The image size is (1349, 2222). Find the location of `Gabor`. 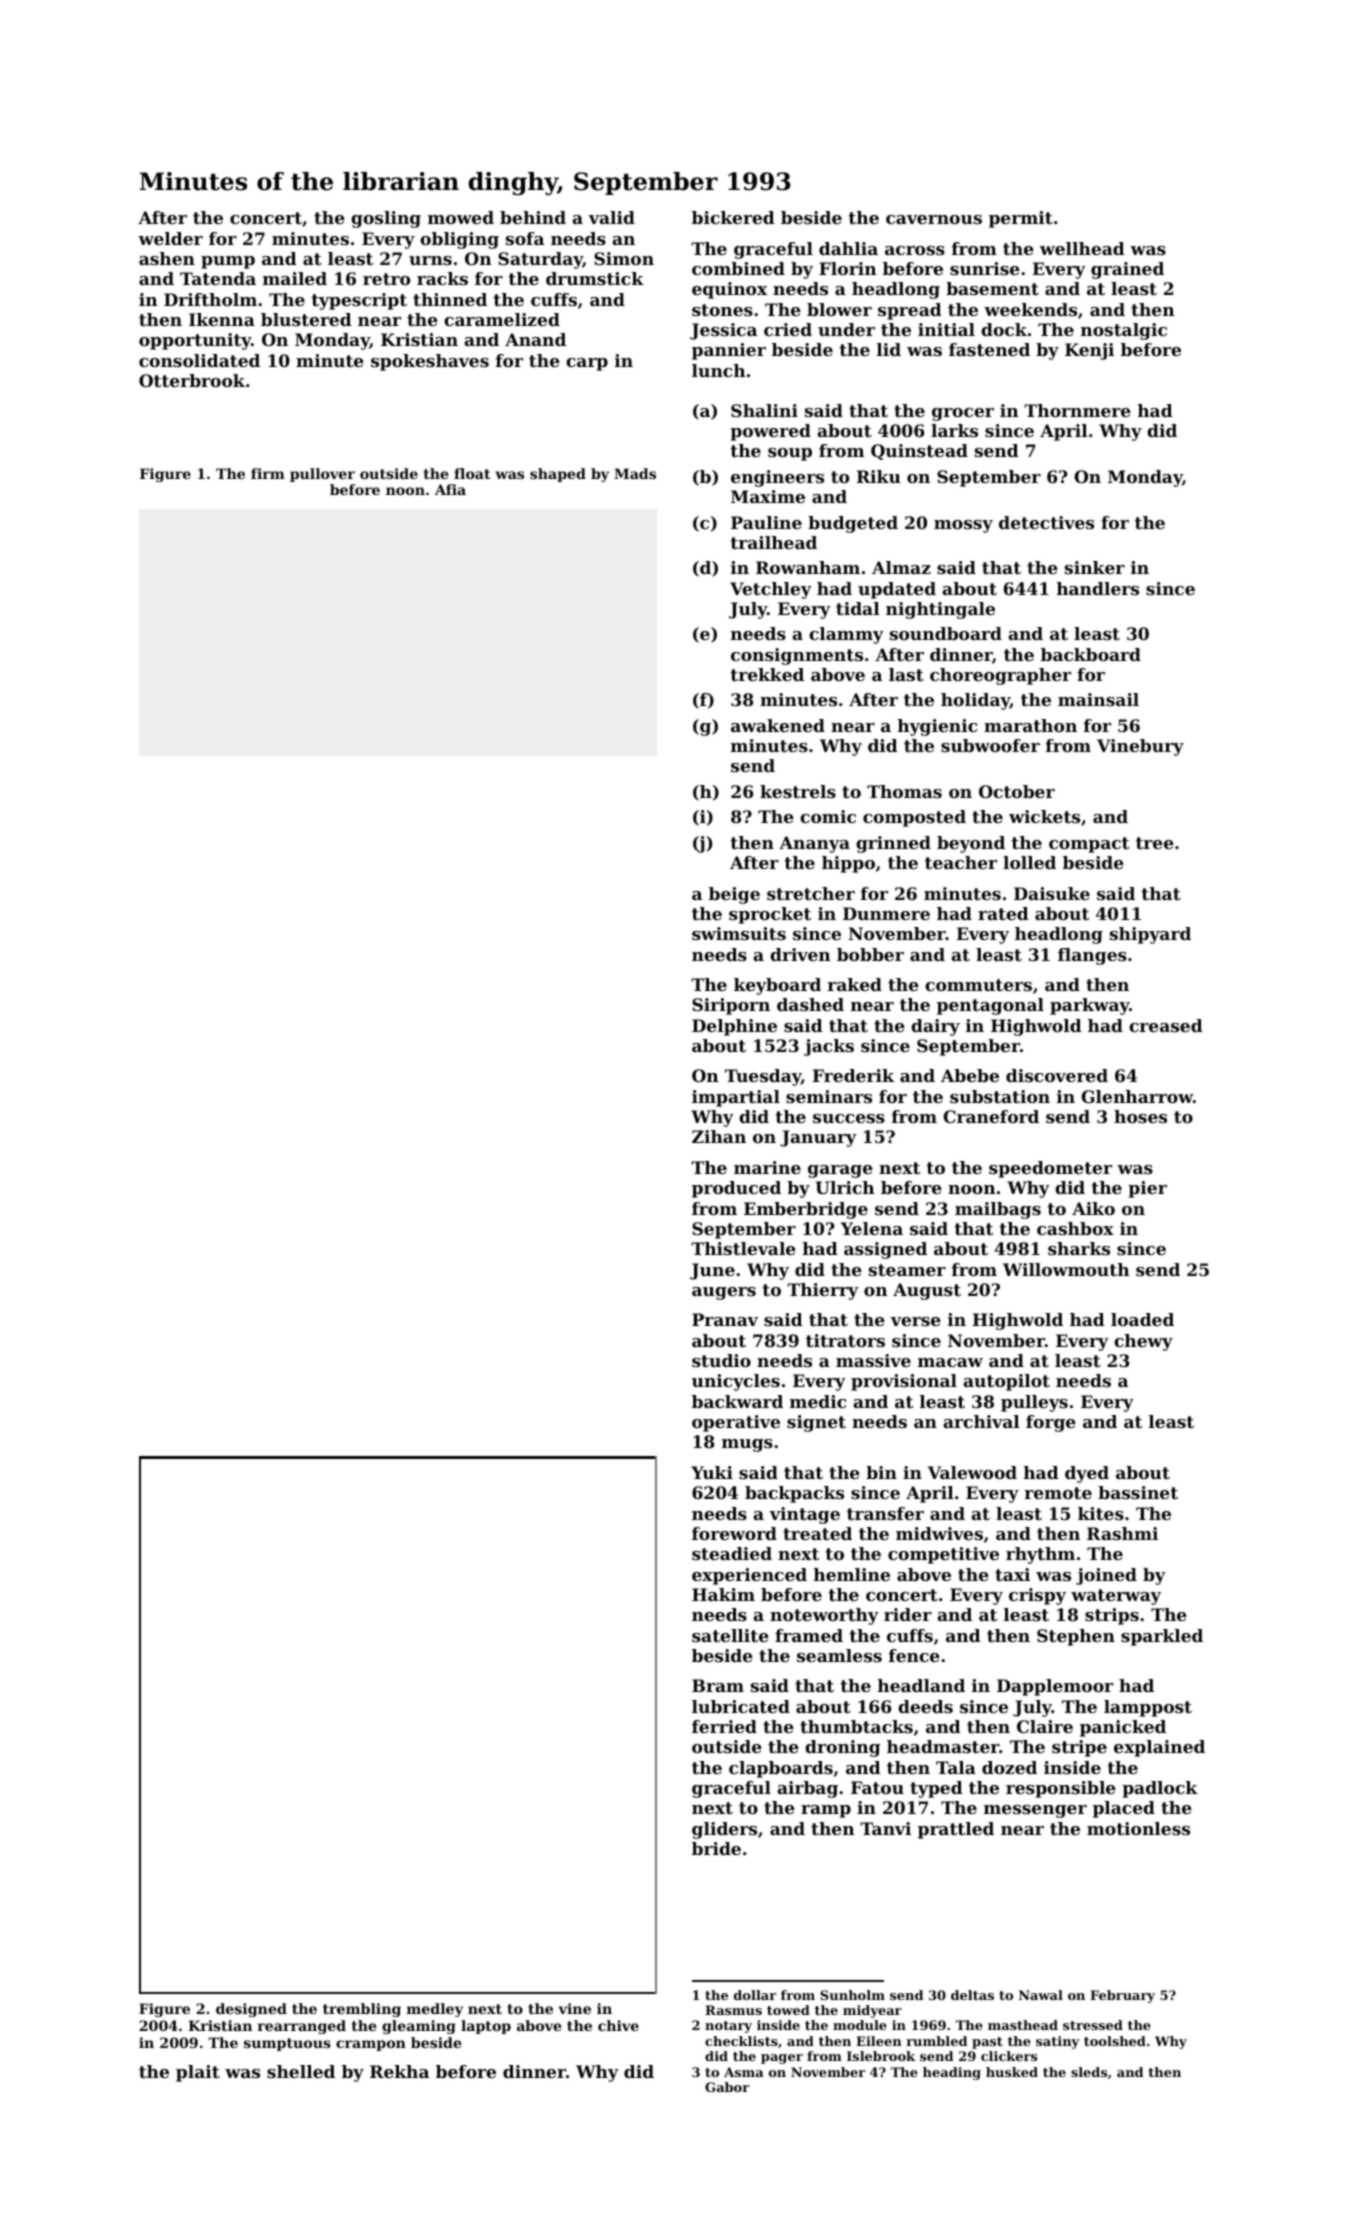

Gabor is located at coordinates (727, 2087).
